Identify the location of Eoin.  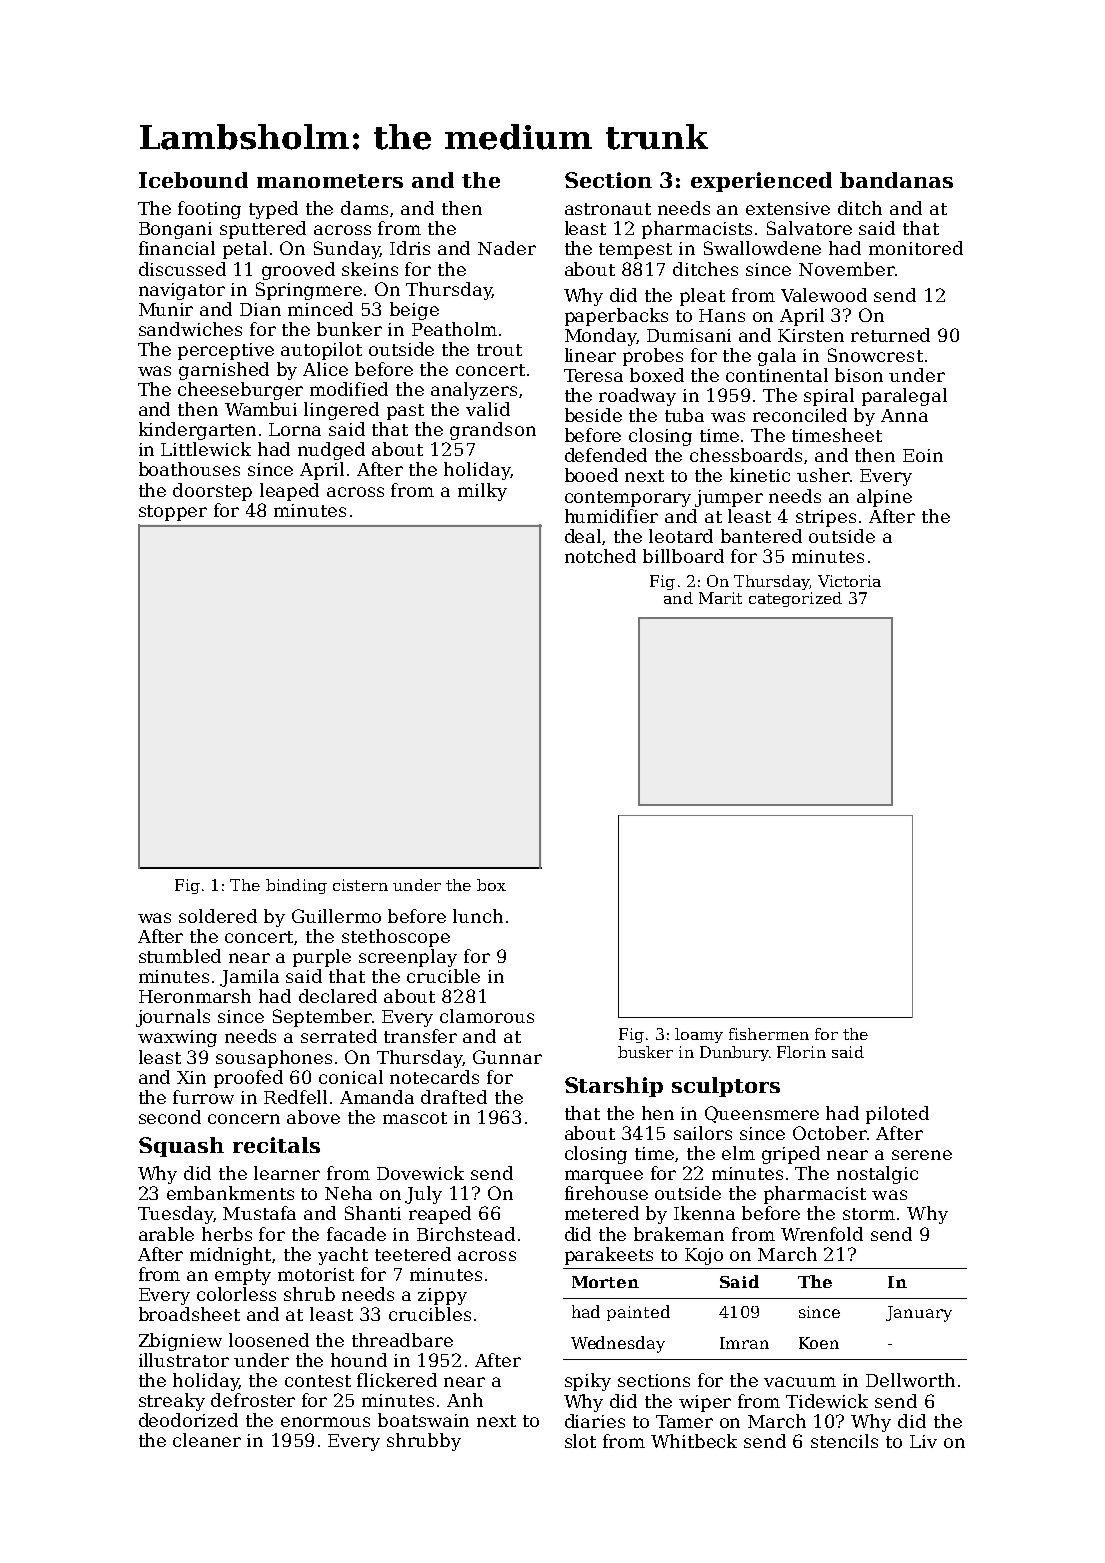
(923, 455).
